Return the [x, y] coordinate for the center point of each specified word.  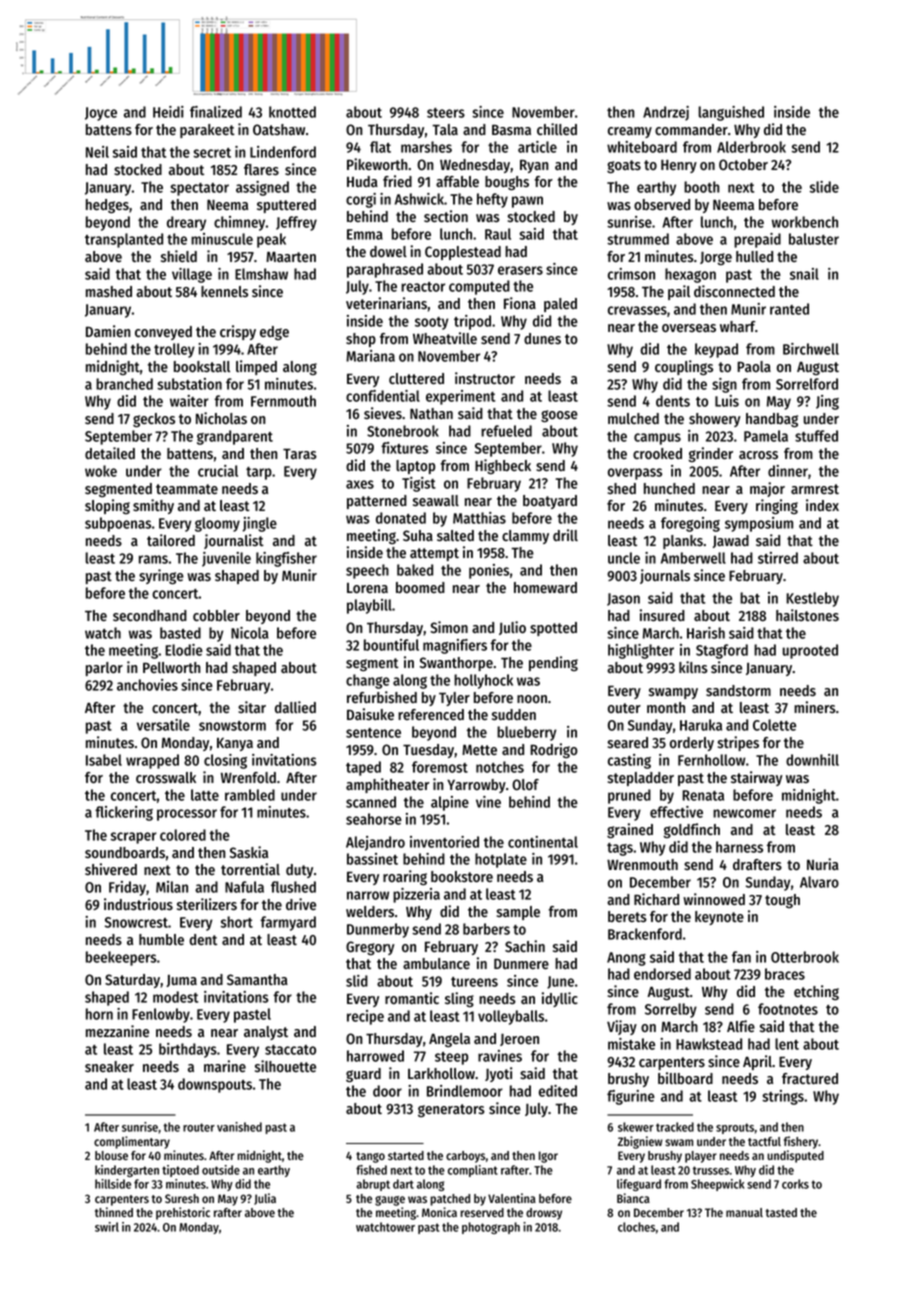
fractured [810, 1079]
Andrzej [666, 113]
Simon [449, 627]
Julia [265, 1199]
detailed [110, 453]
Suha [418, 535]
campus [657, 439]
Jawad [731, 541]
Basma [511, 130]
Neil [97, 152]
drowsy [544, 1214]
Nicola [250, 633]
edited [558, 1091]
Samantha [257, 979]
